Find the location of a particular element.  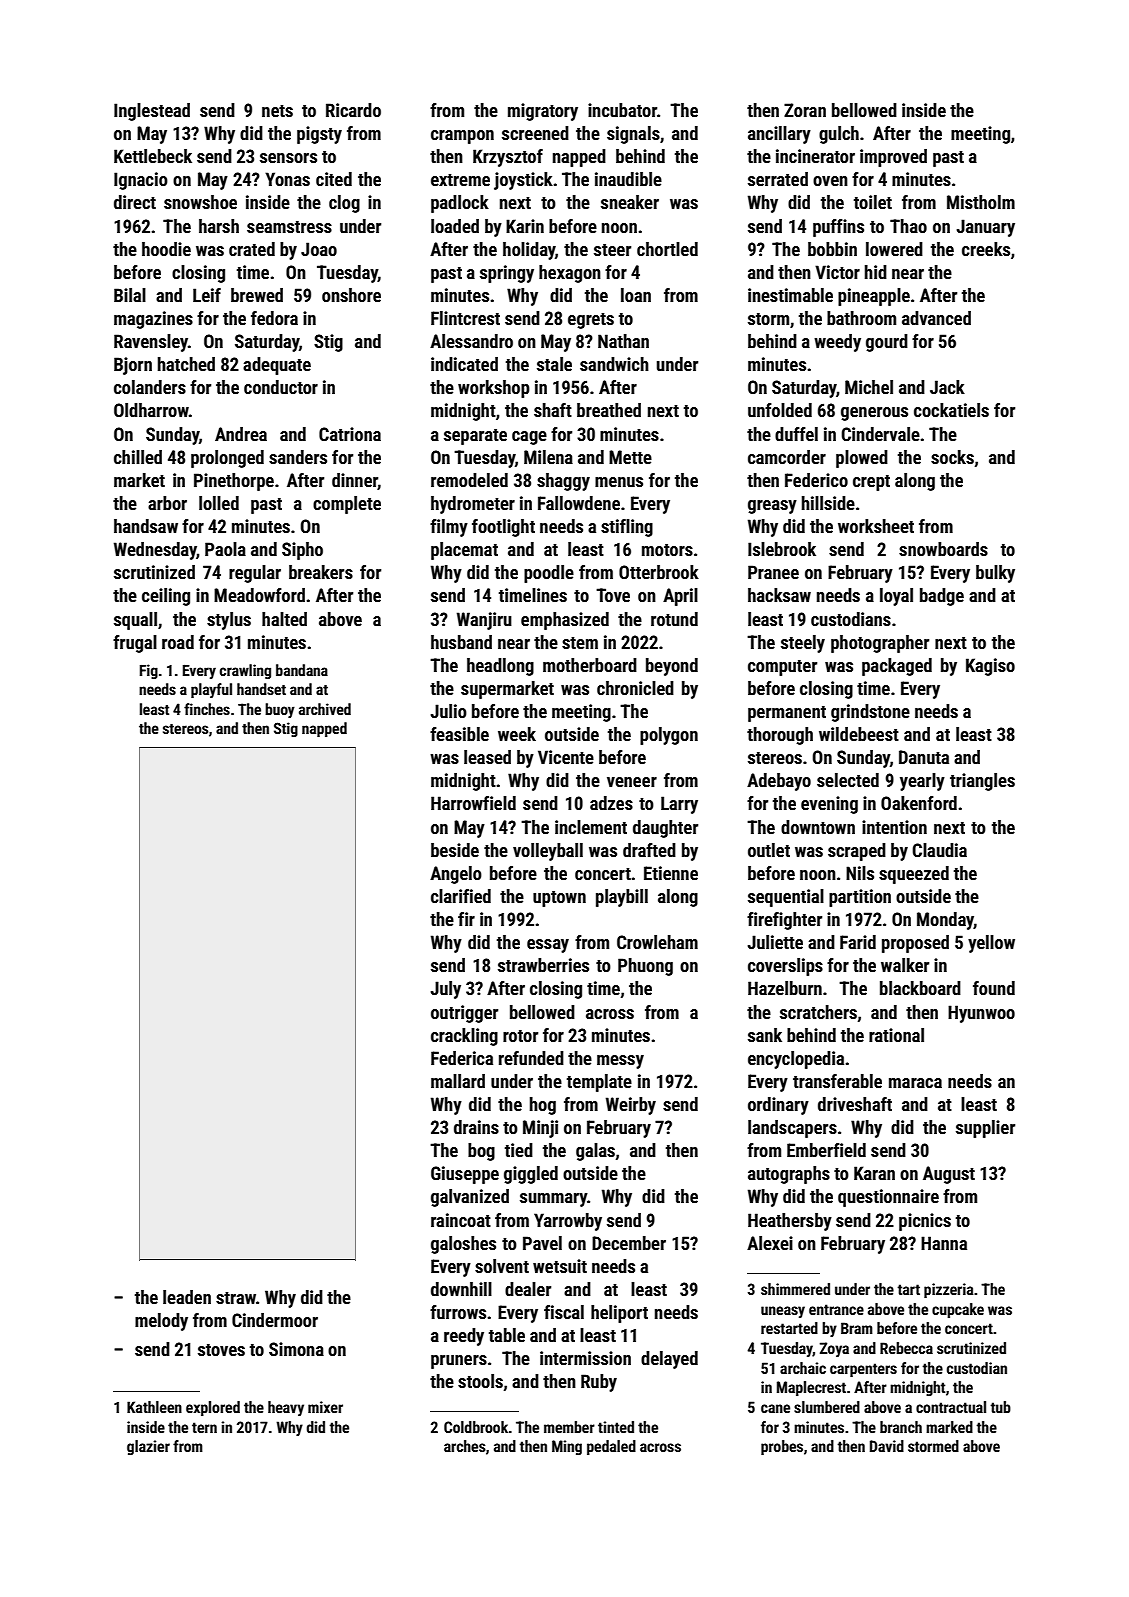

inestimable is located at coordinates (790, 295).
